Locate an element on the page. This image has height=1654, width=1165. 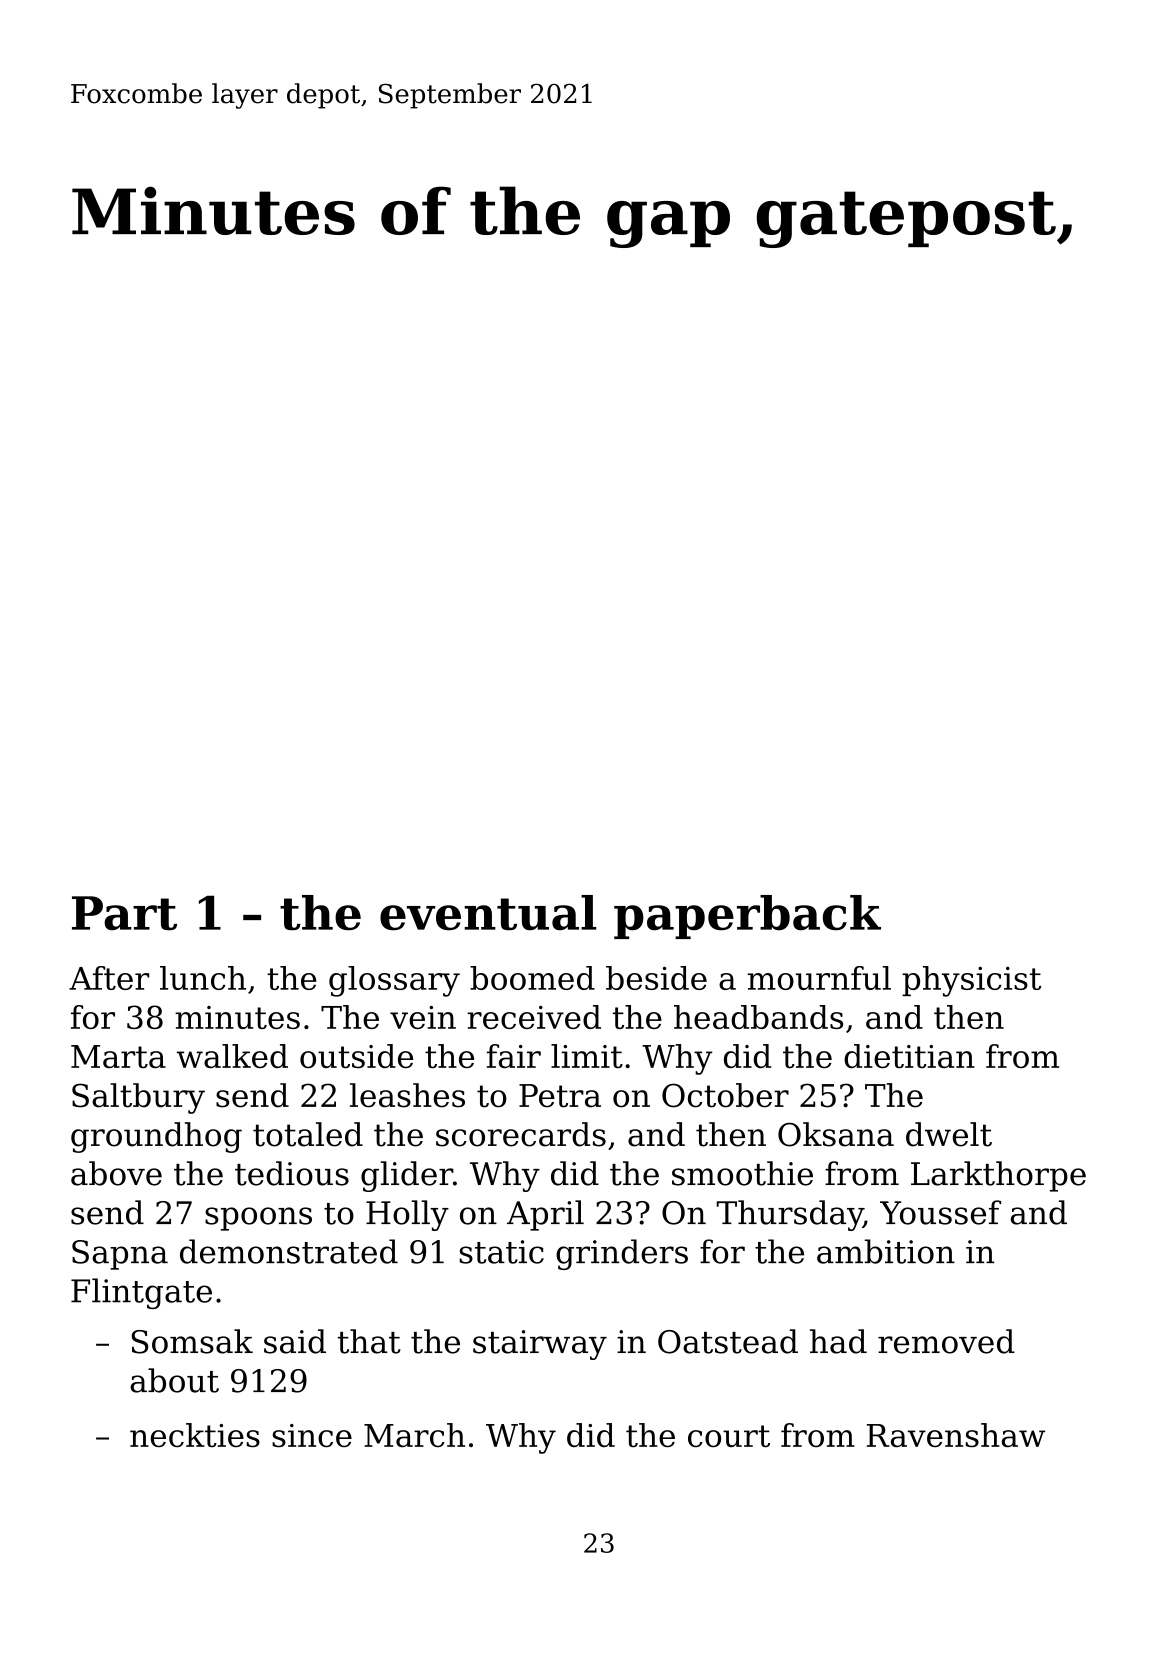
Oksana is located at coordinates (836, 1134).
